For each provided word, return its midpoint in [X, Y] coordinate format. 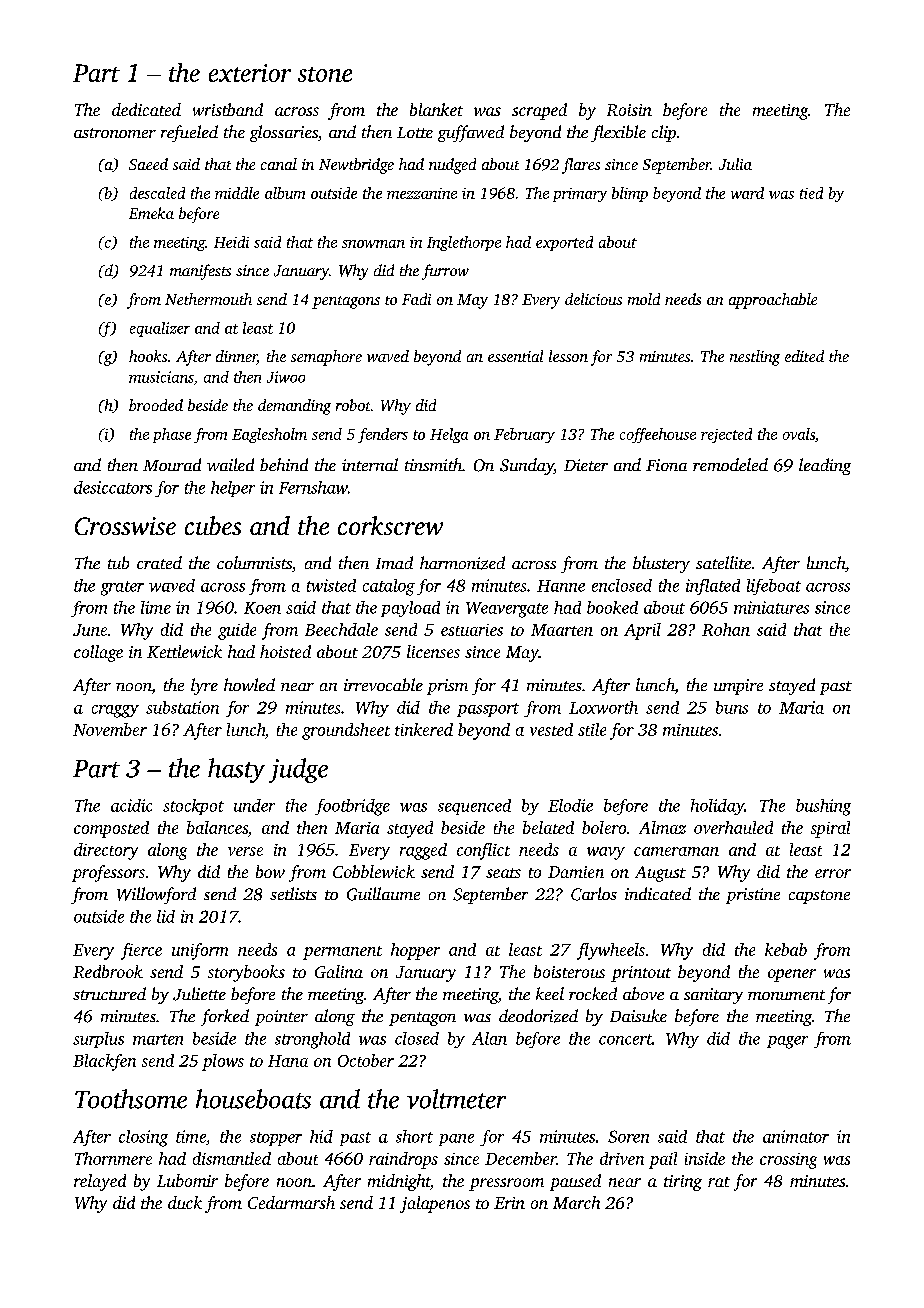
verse [245, 851]
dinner [236, 357]
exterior [250, 73]
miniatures [771, 607]
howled [249, 684]
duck [185, 1202]
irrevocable [383, 684]
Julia [735, 164]
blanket [436, 109]
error [833, 873]
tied [811, 193]
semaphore [326, 358]
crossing [788, 1161]
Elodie [570, 805]
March [576, 1202]
